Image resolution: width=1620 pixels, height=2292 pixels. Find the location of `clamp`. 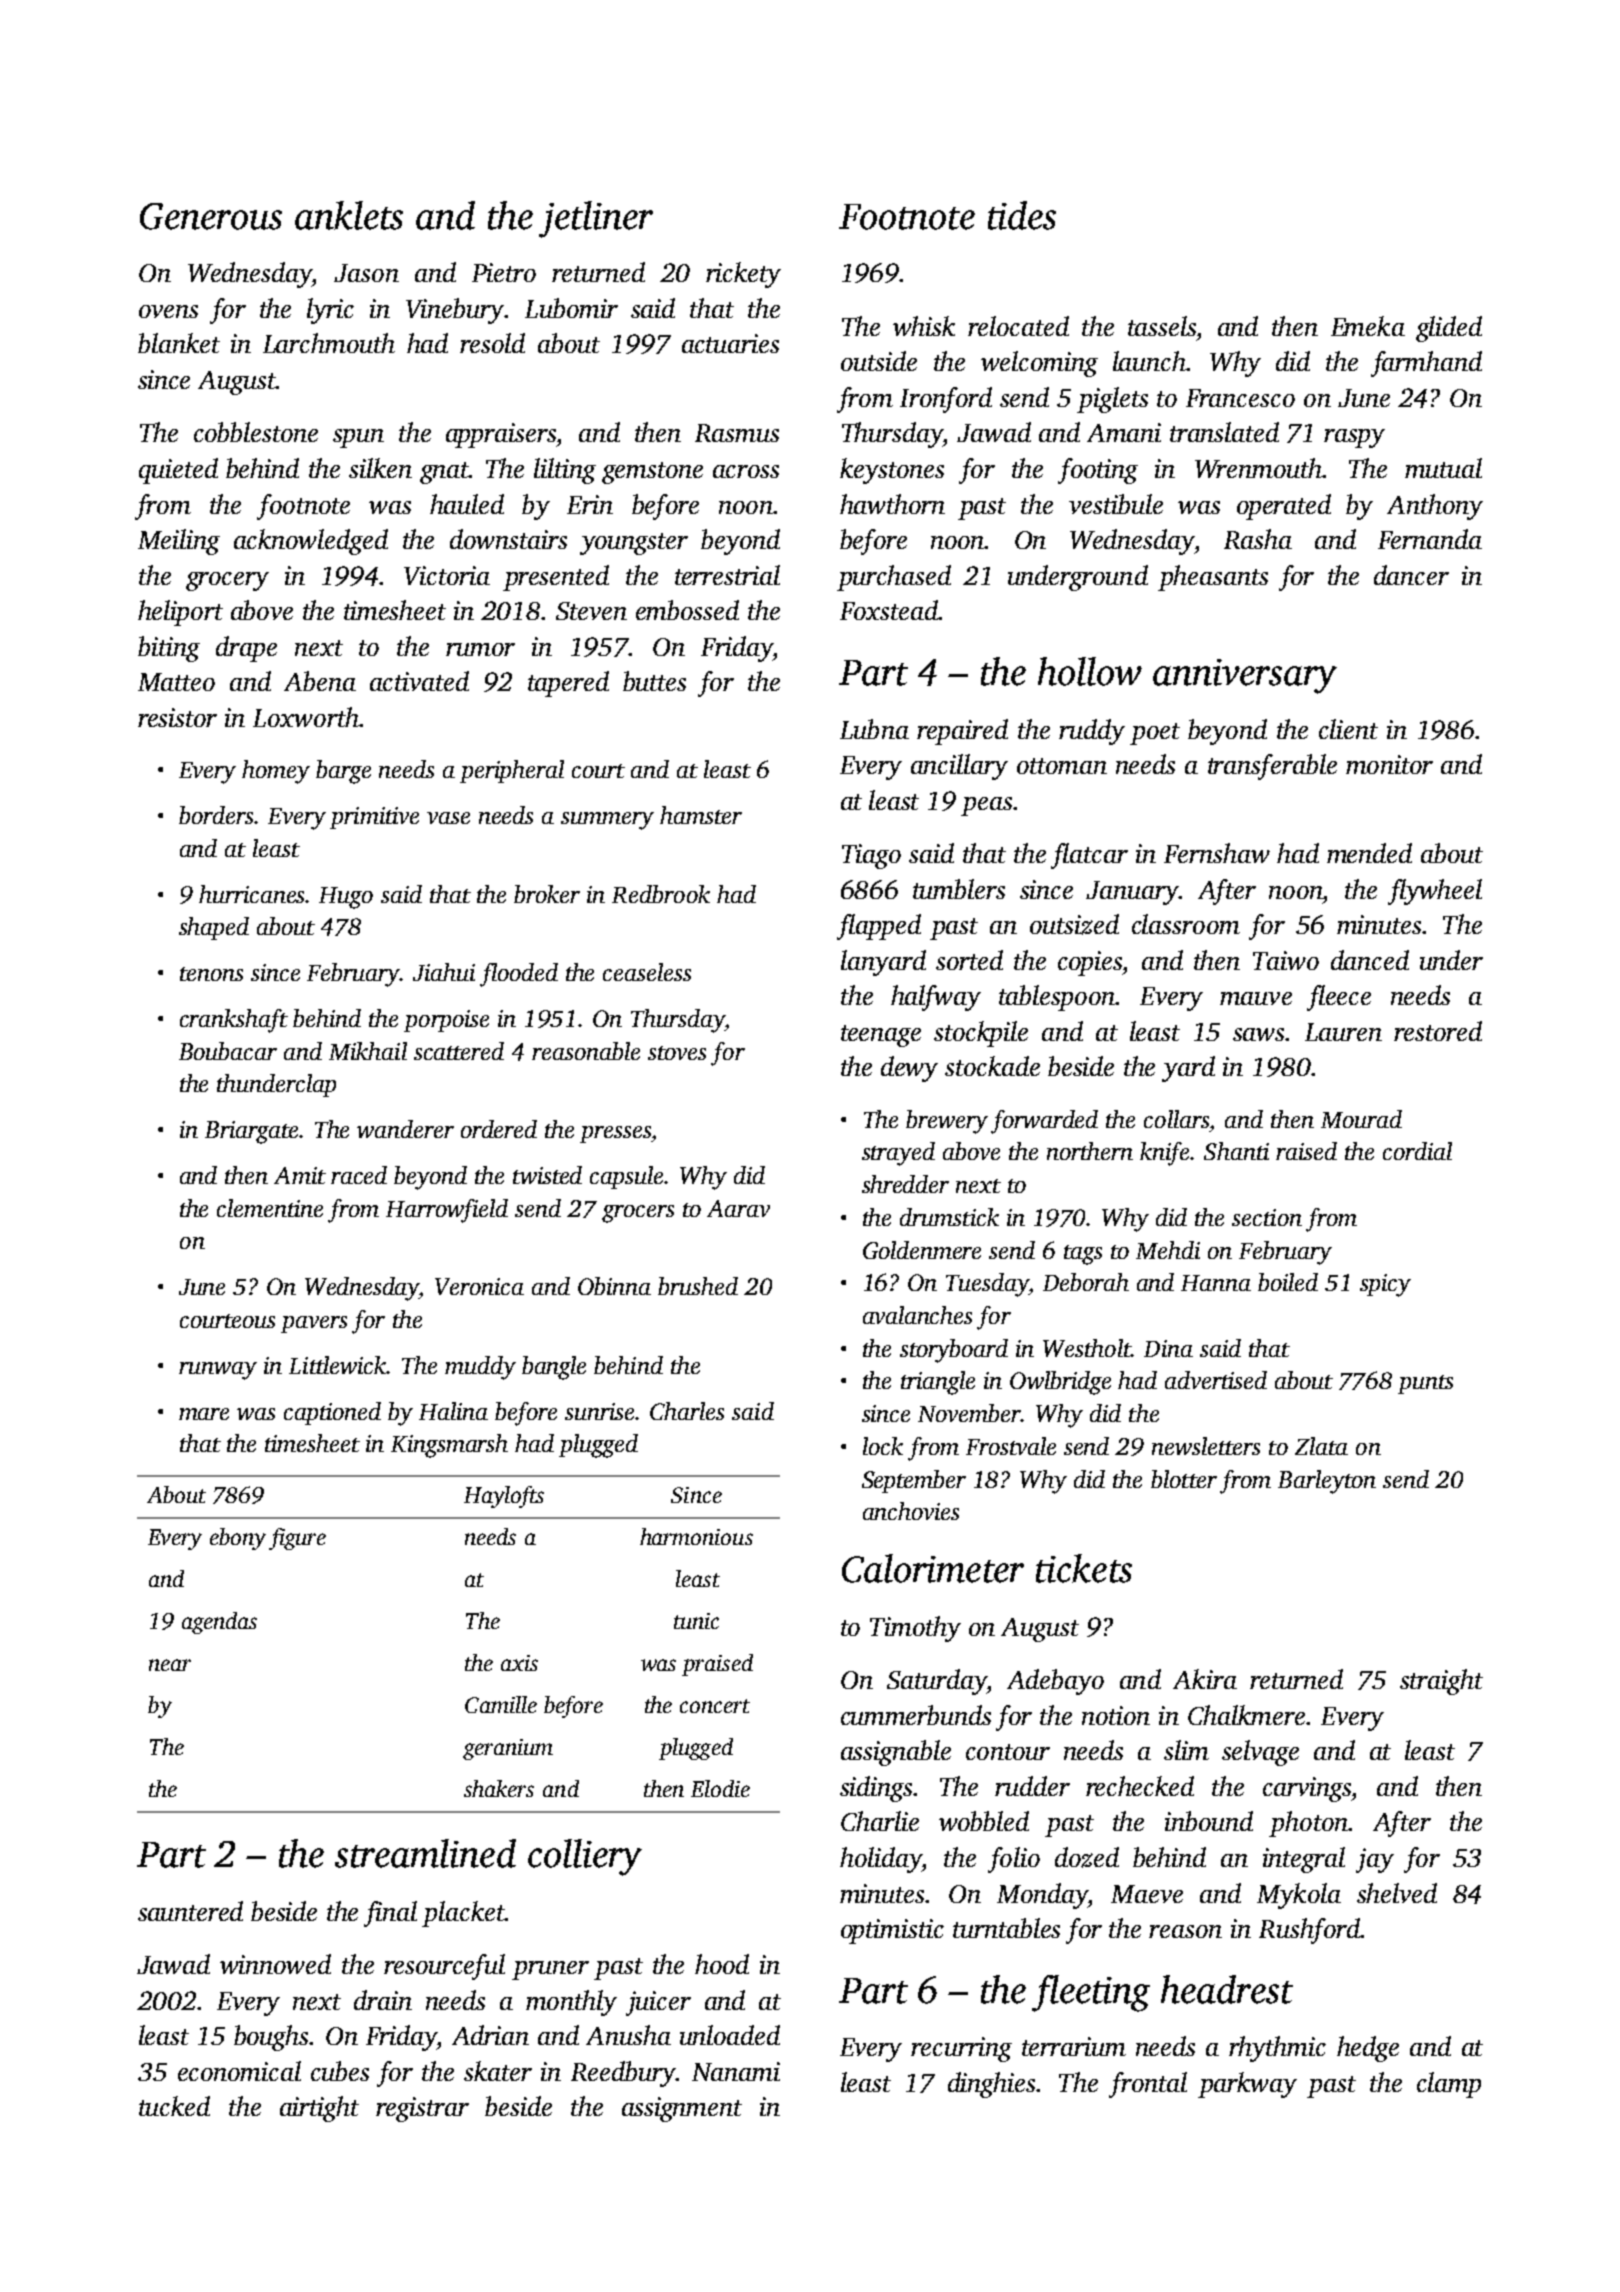

clamp is located at coordinates (1449, 2085).
